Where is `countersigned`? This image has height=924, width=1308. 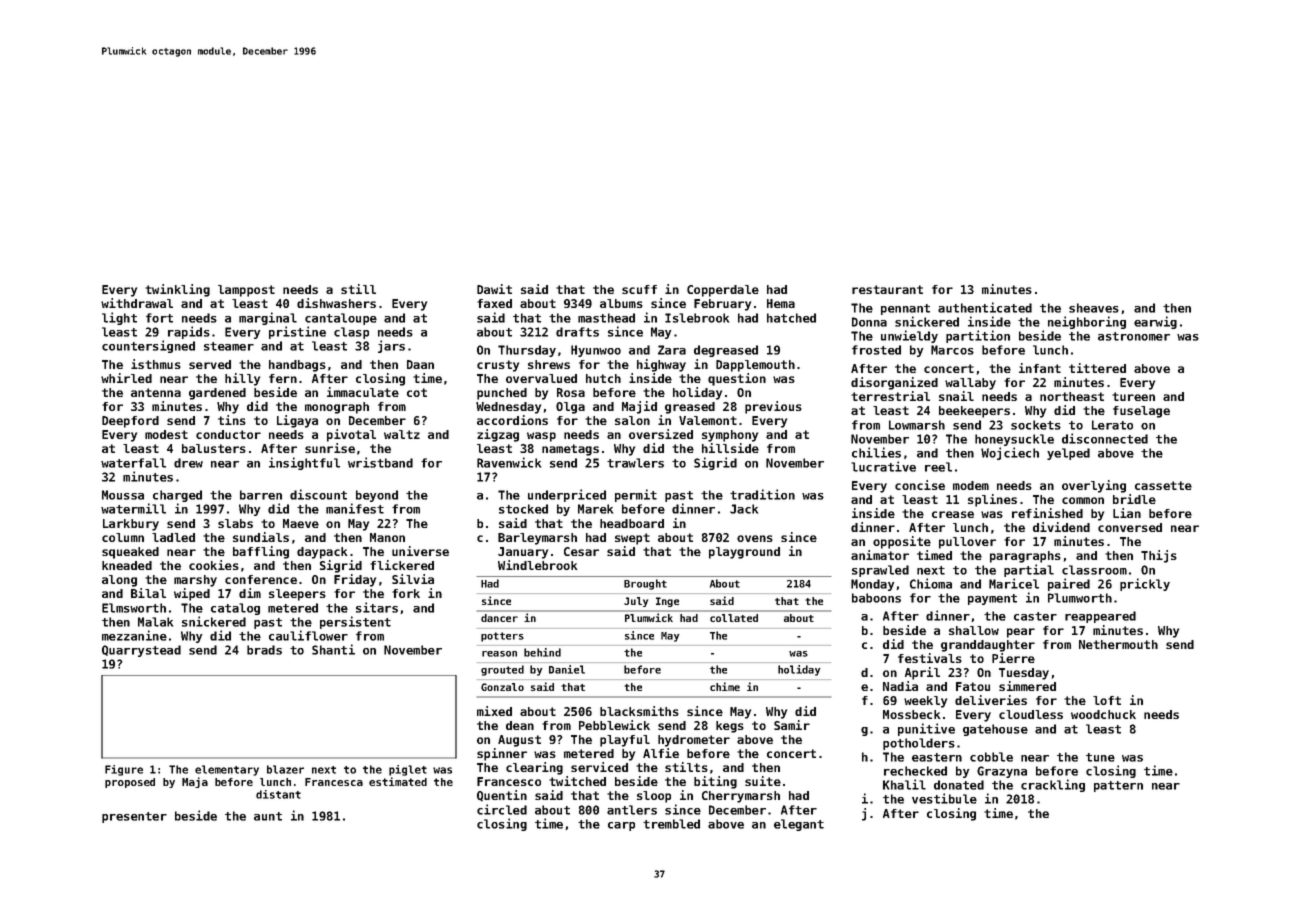
countersigned is located at coordinates (148, 346).
